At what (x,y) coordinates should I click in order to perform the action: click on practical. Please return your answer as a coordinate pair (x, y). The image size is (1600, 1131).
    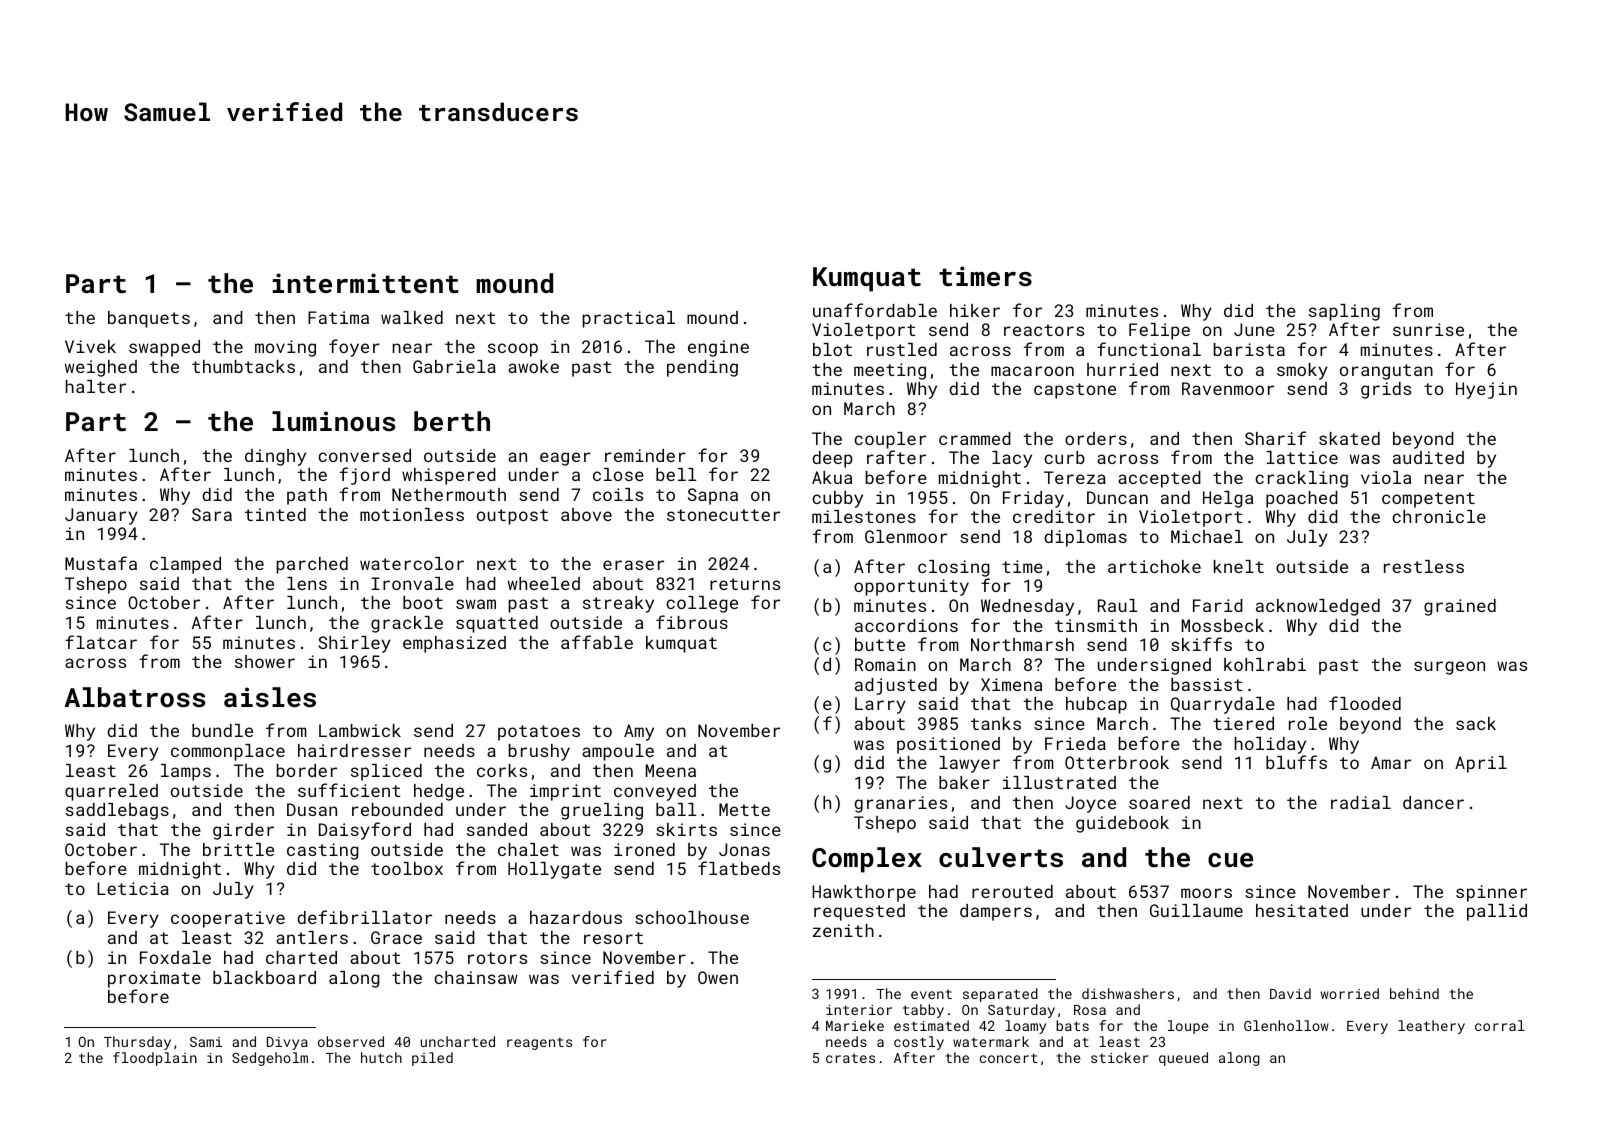
    Looking at the image, I should click on (628, 319).
